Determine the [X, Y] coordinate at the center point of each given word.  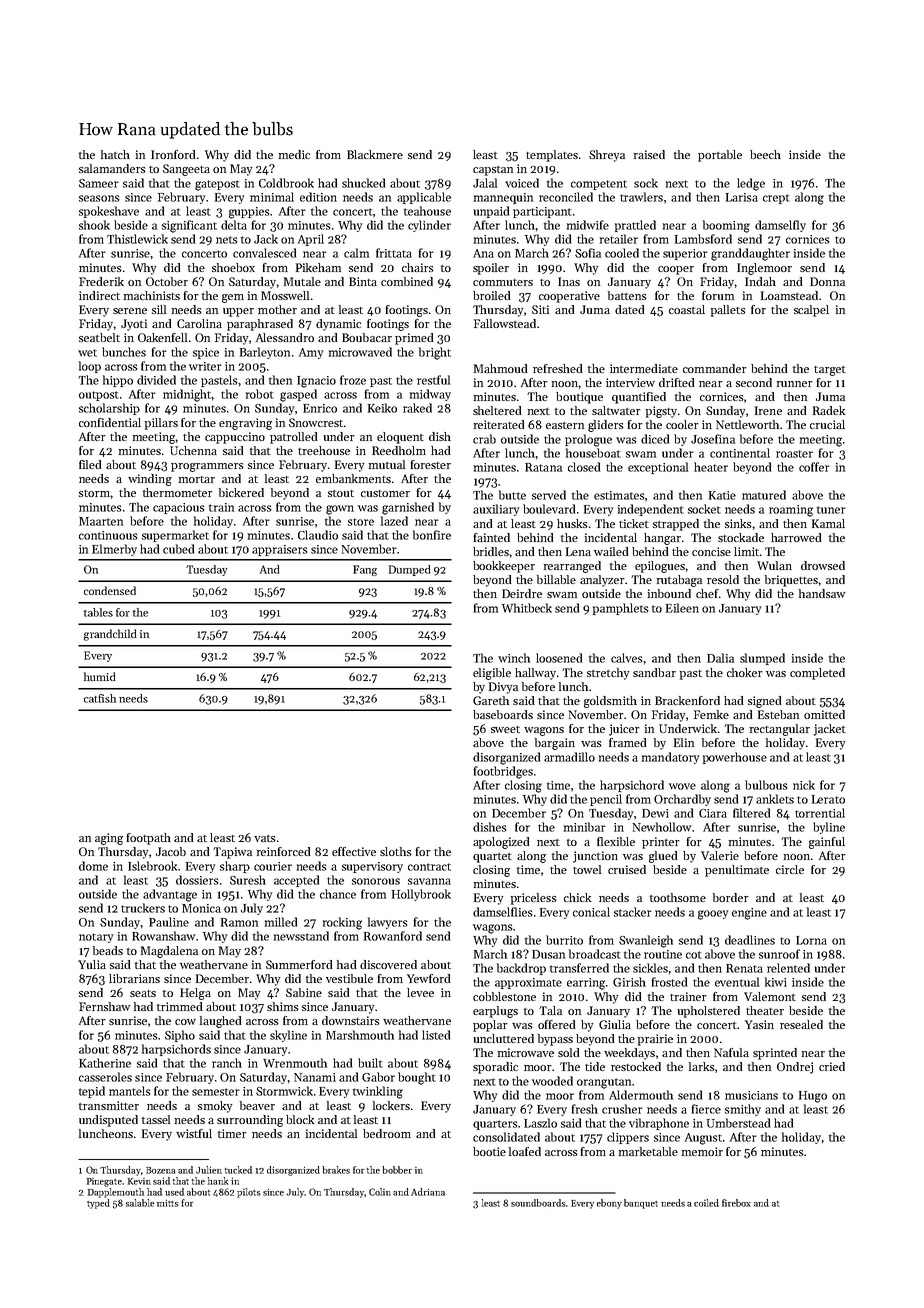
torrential [820, 813]
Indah [760, 281]
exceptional [658, 468]
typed [98, 1204]
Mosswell [285, 295]
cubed [178, 549]
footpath [149, 839]
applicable [424, 198]
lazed [394, 521]
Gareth [491, 700]
